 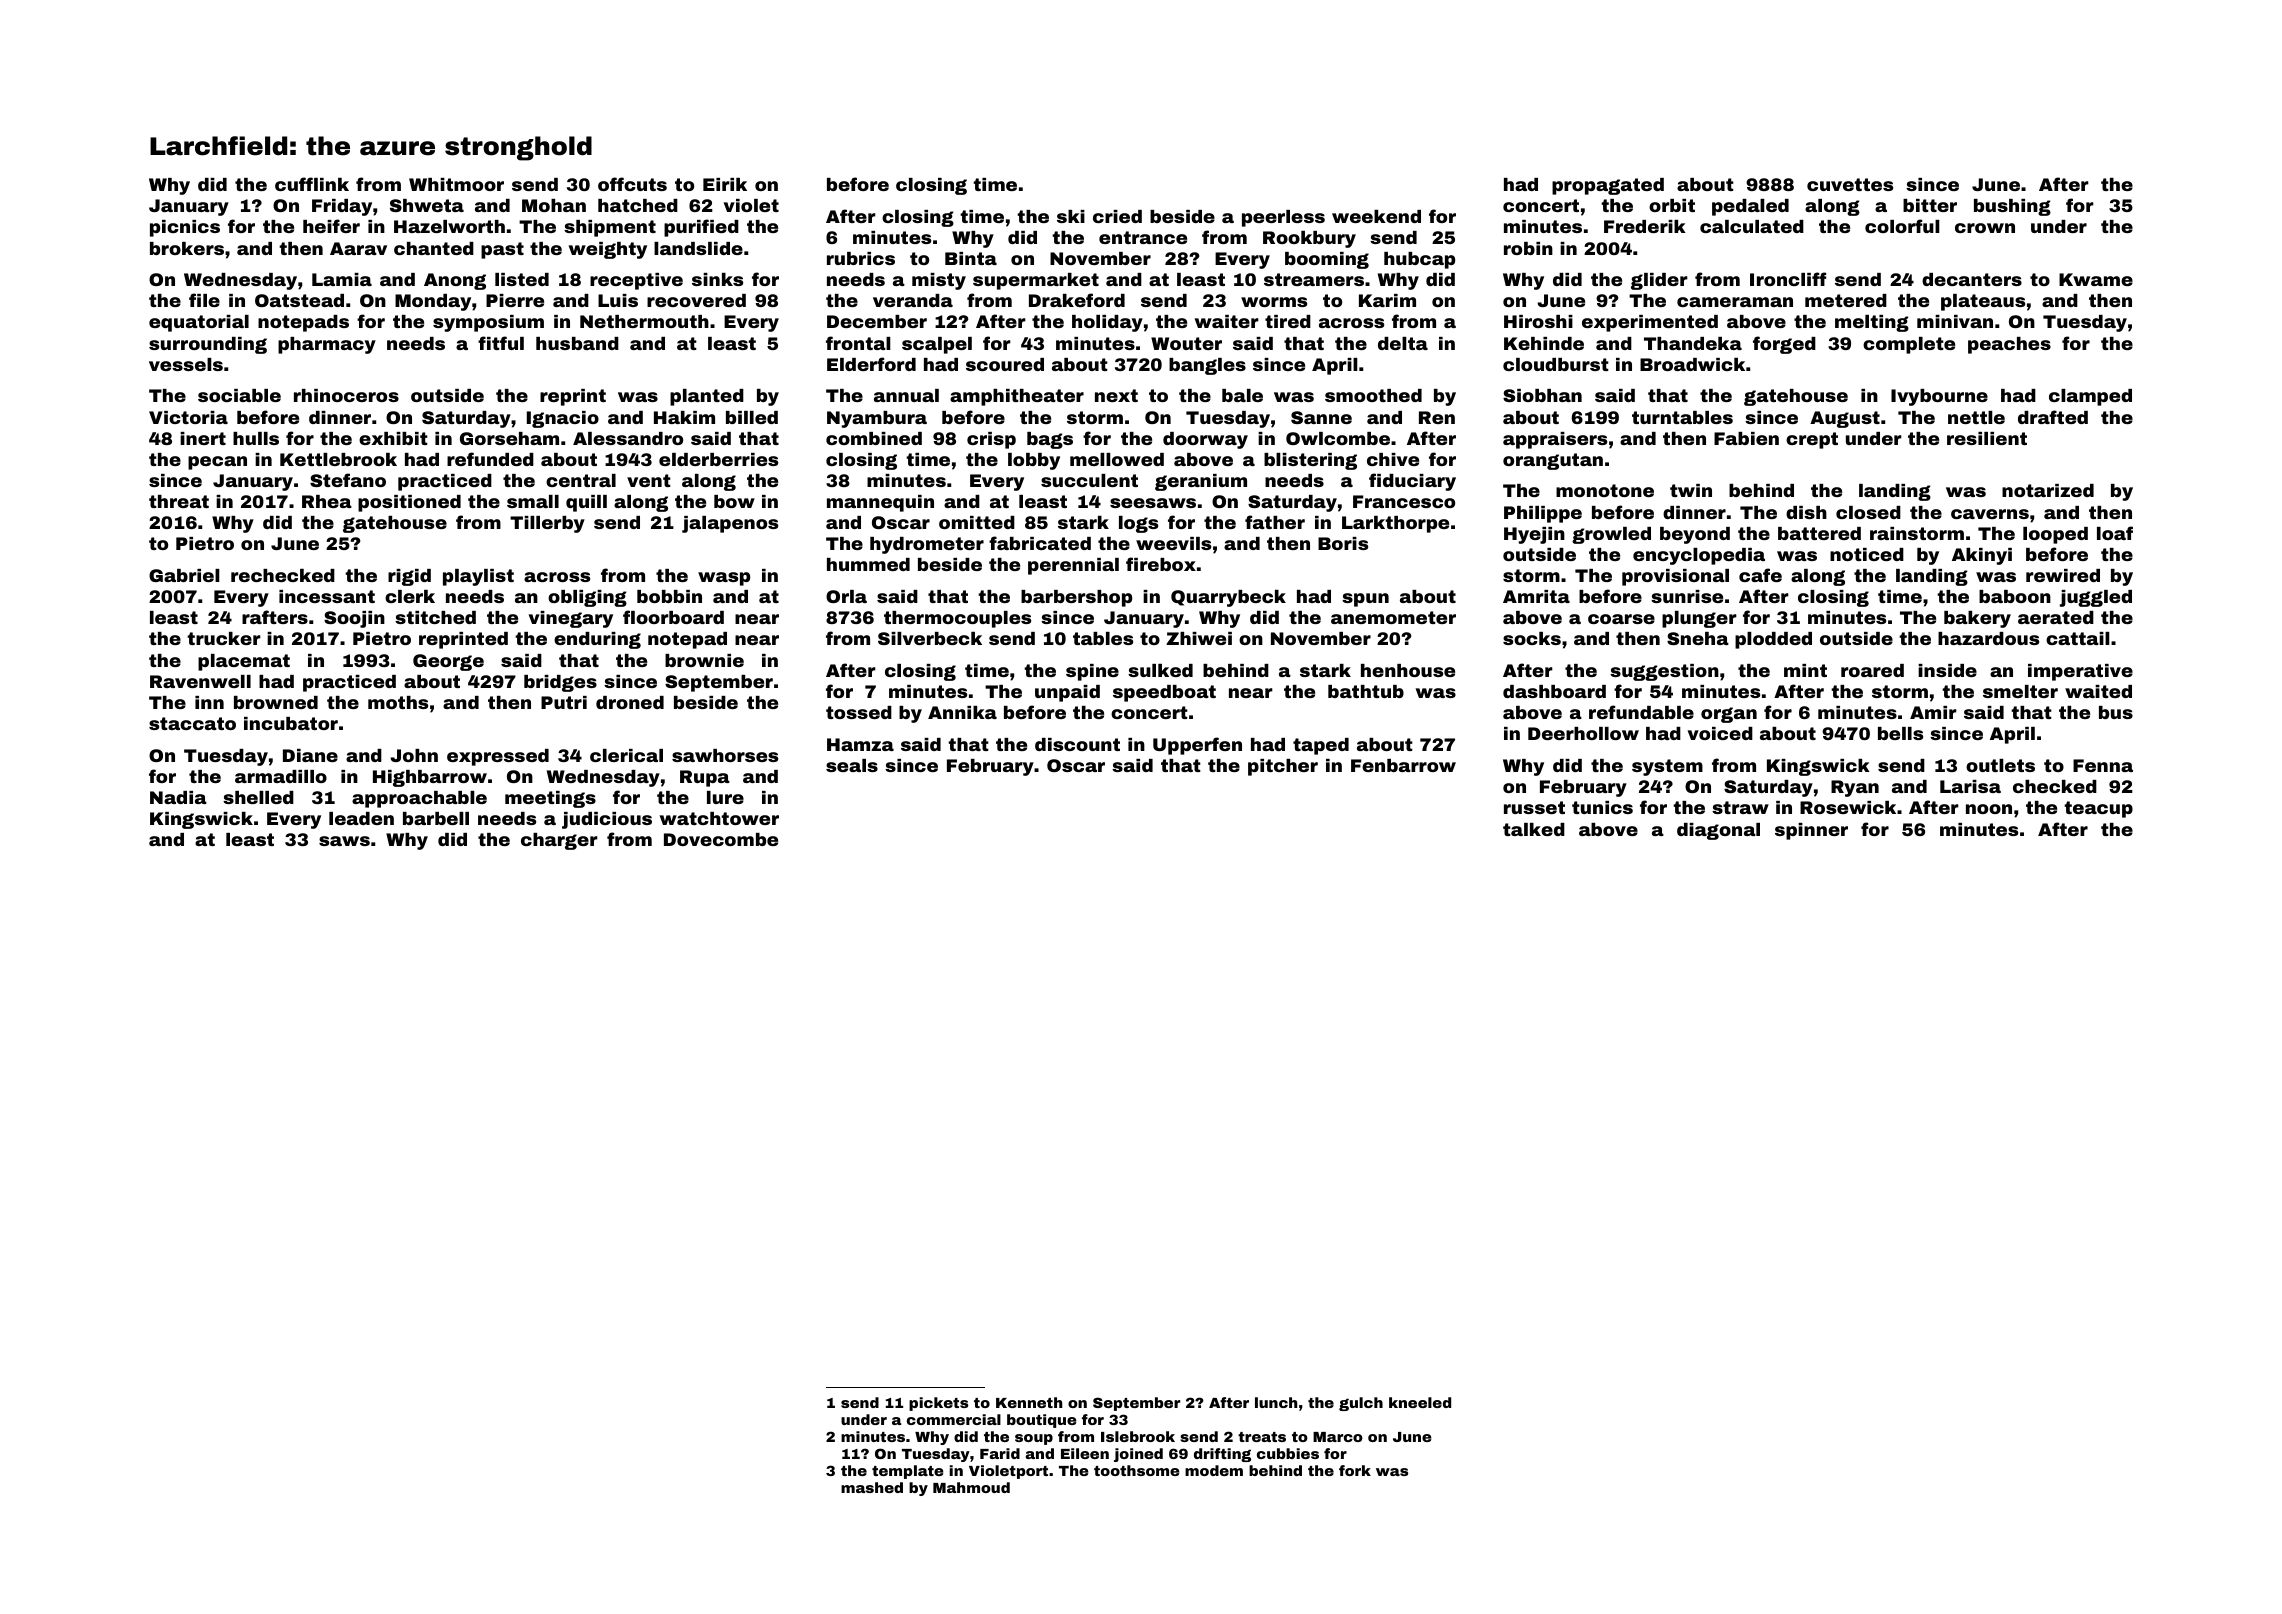 What do you see at coordinates (1355, 1470) in the screenshot?
I see `fork` at bounding box center [1355, 1470].
